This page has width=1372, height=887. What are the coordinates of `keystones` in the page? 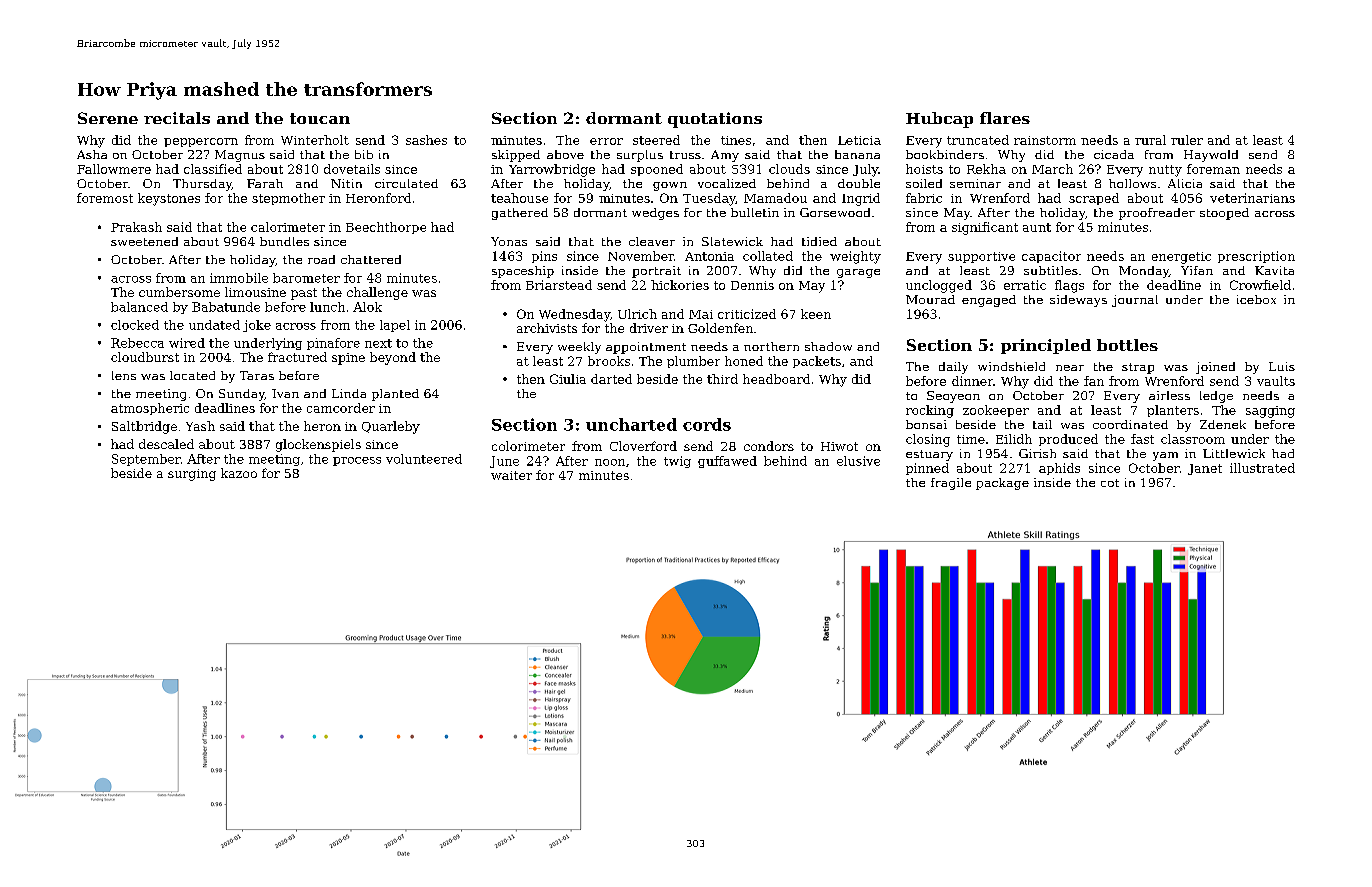 It's located at (169, 199).
